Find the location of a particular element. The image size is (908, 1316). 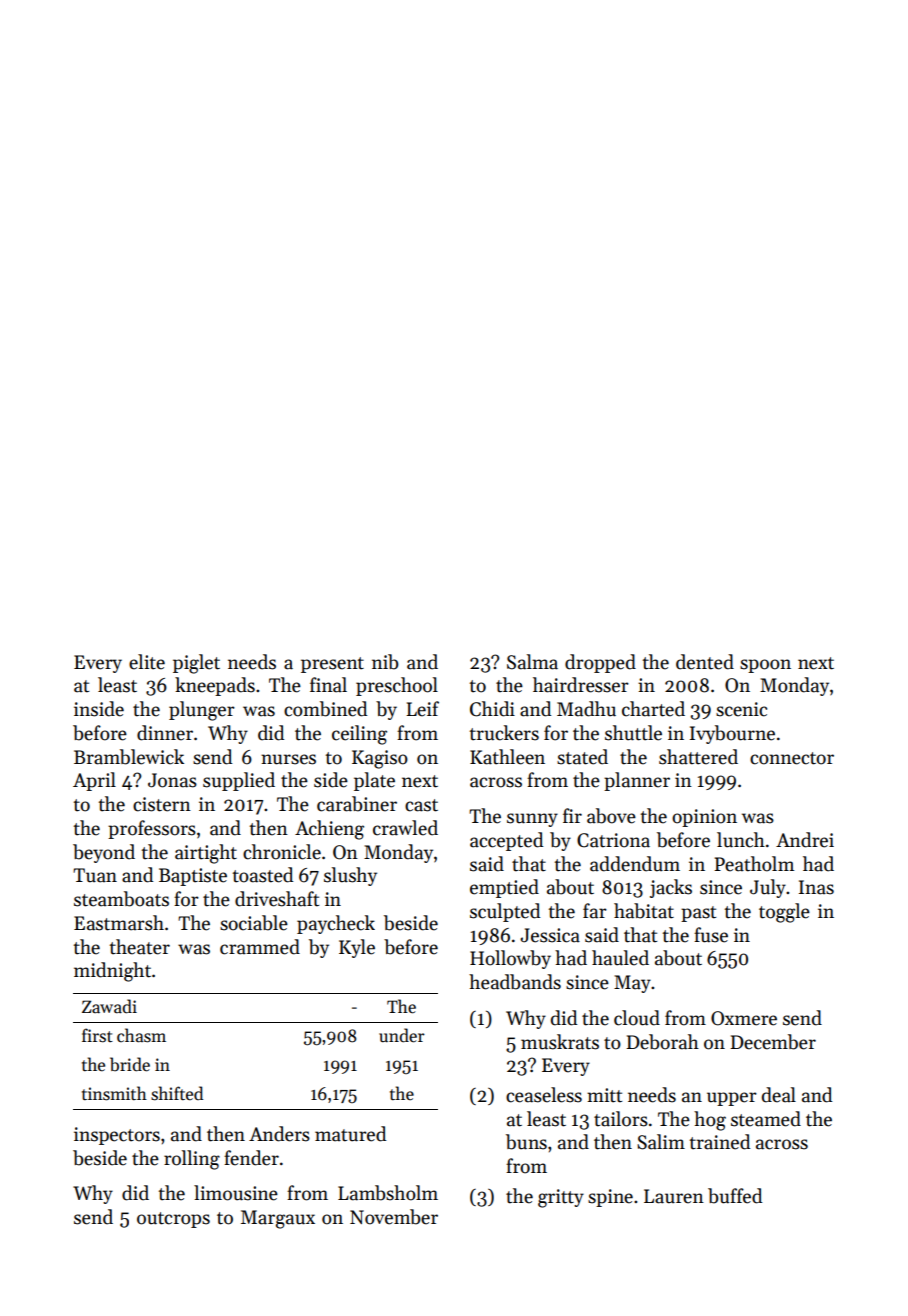

stated is located at coordinates (582, 757).
